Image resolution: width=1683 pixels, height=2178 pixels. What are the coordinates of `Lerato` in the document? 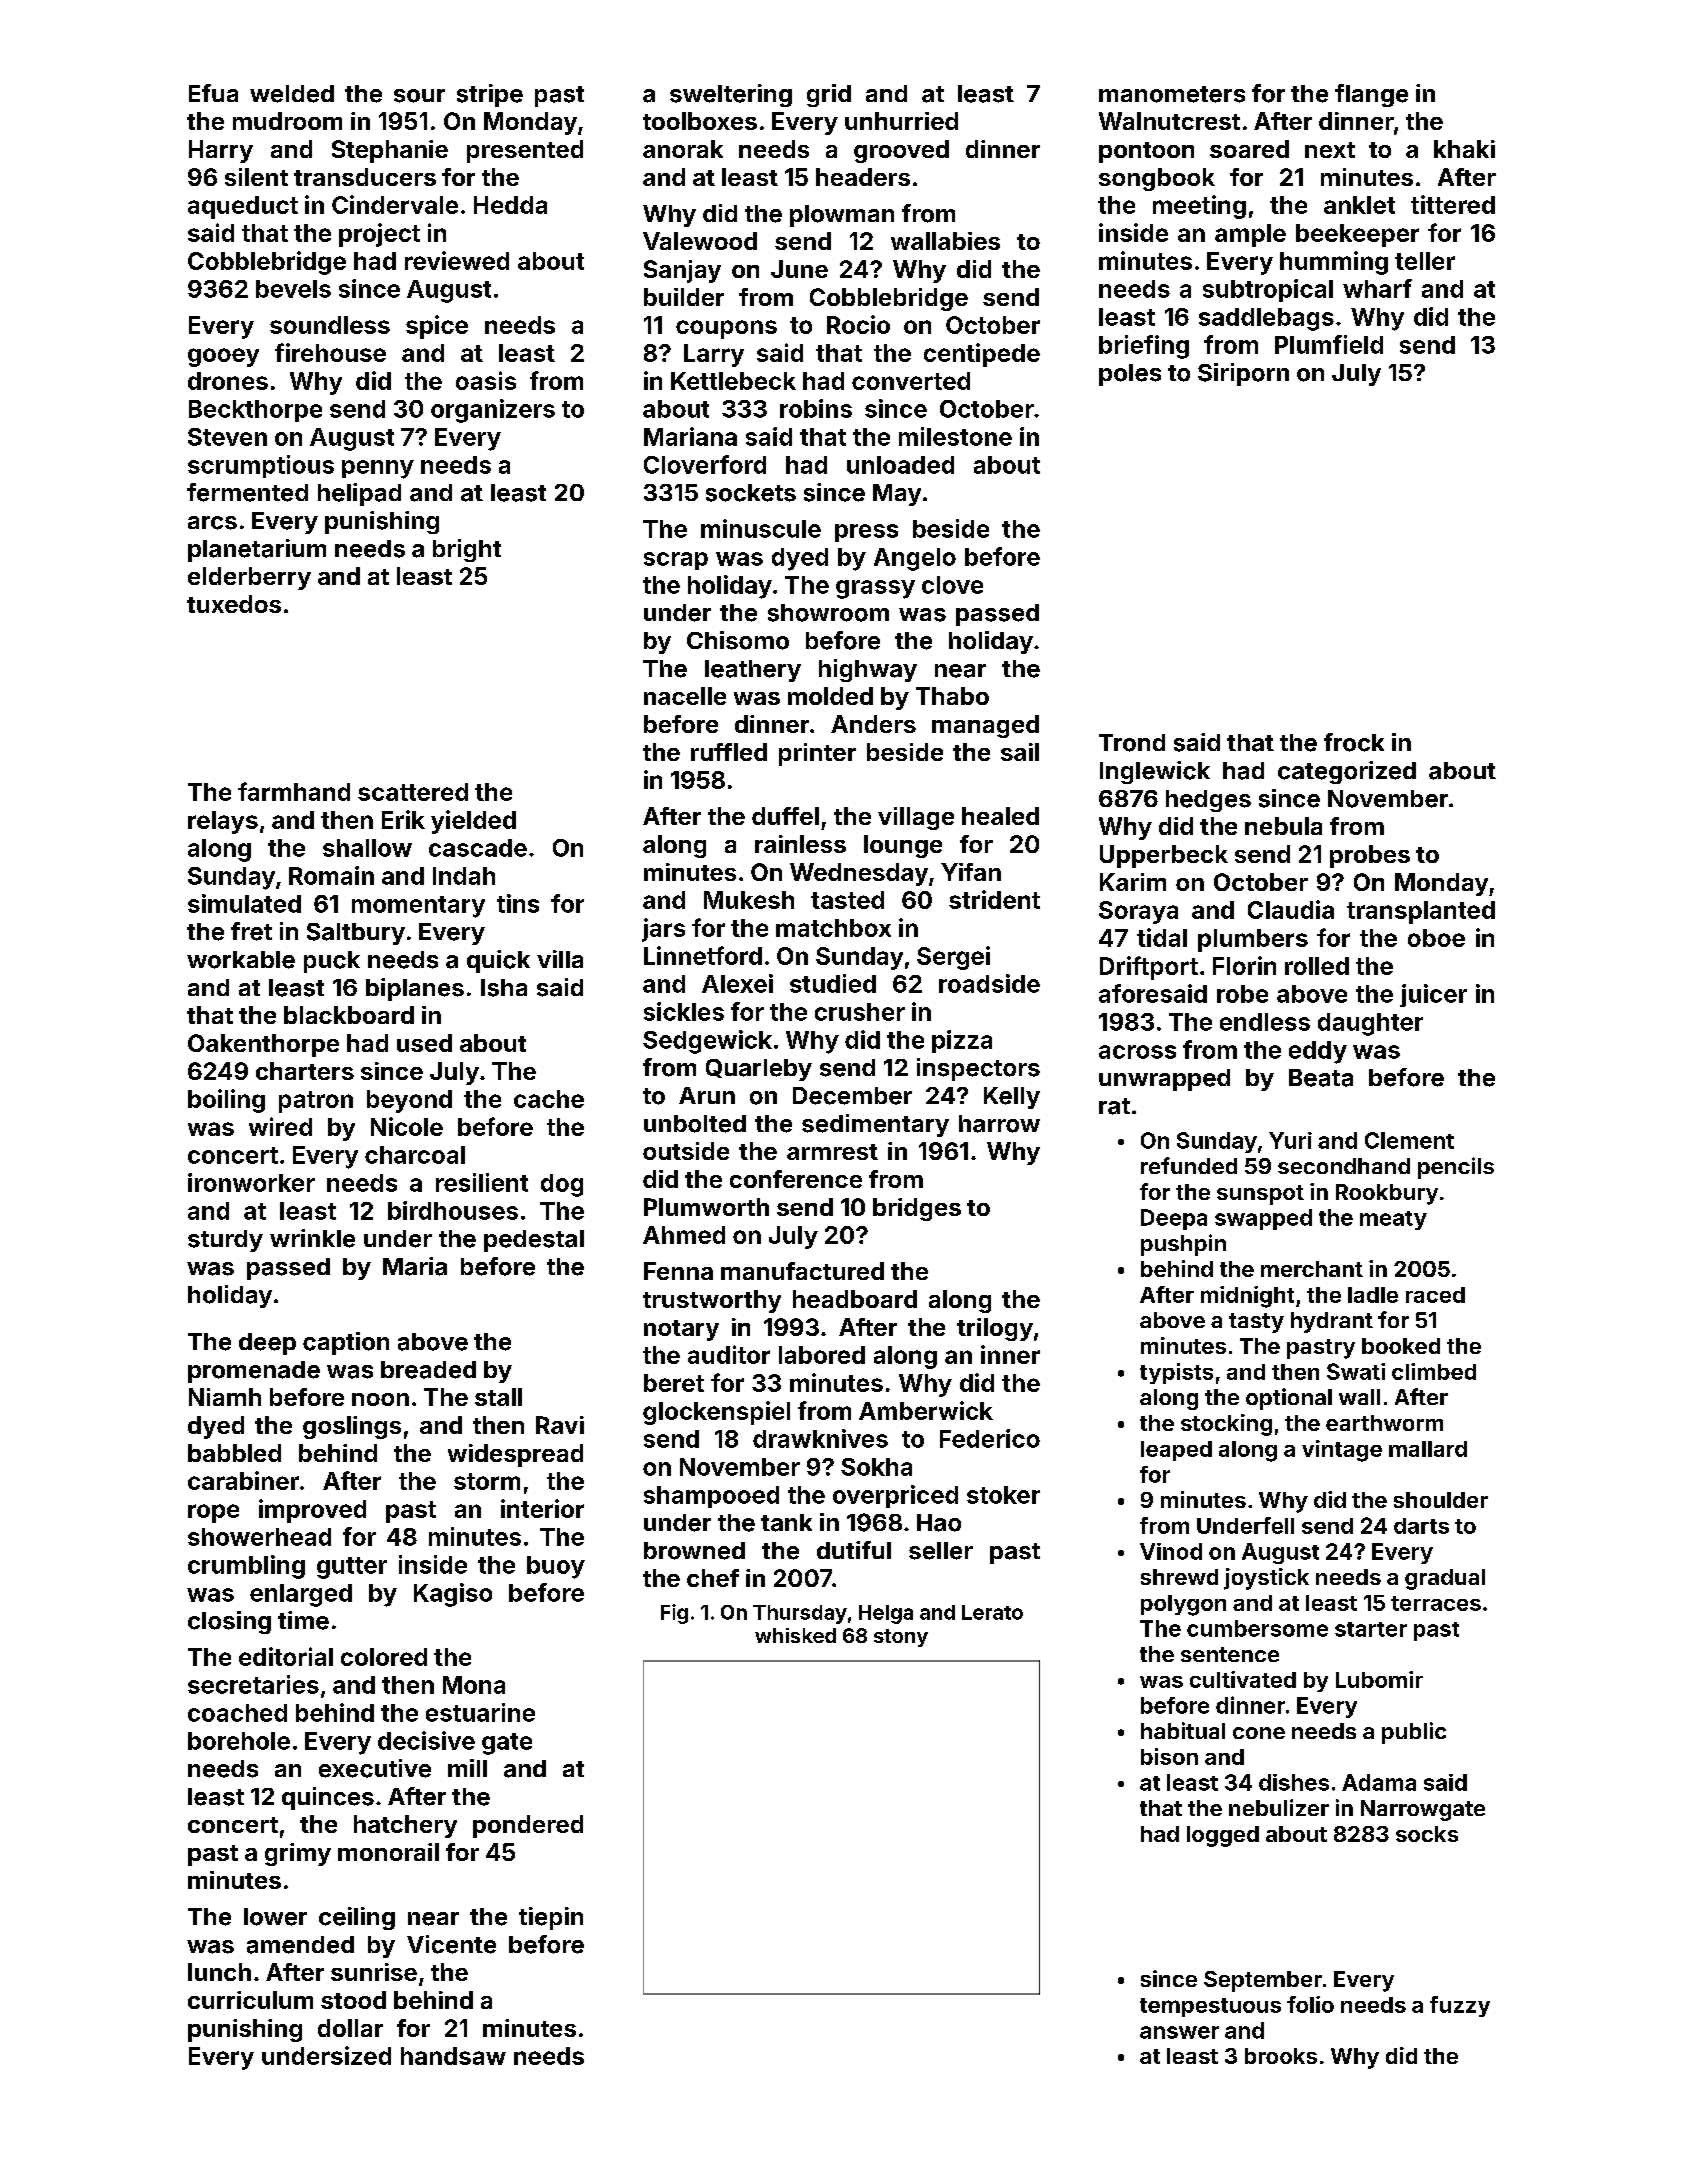 It's located at (992, 1612).
